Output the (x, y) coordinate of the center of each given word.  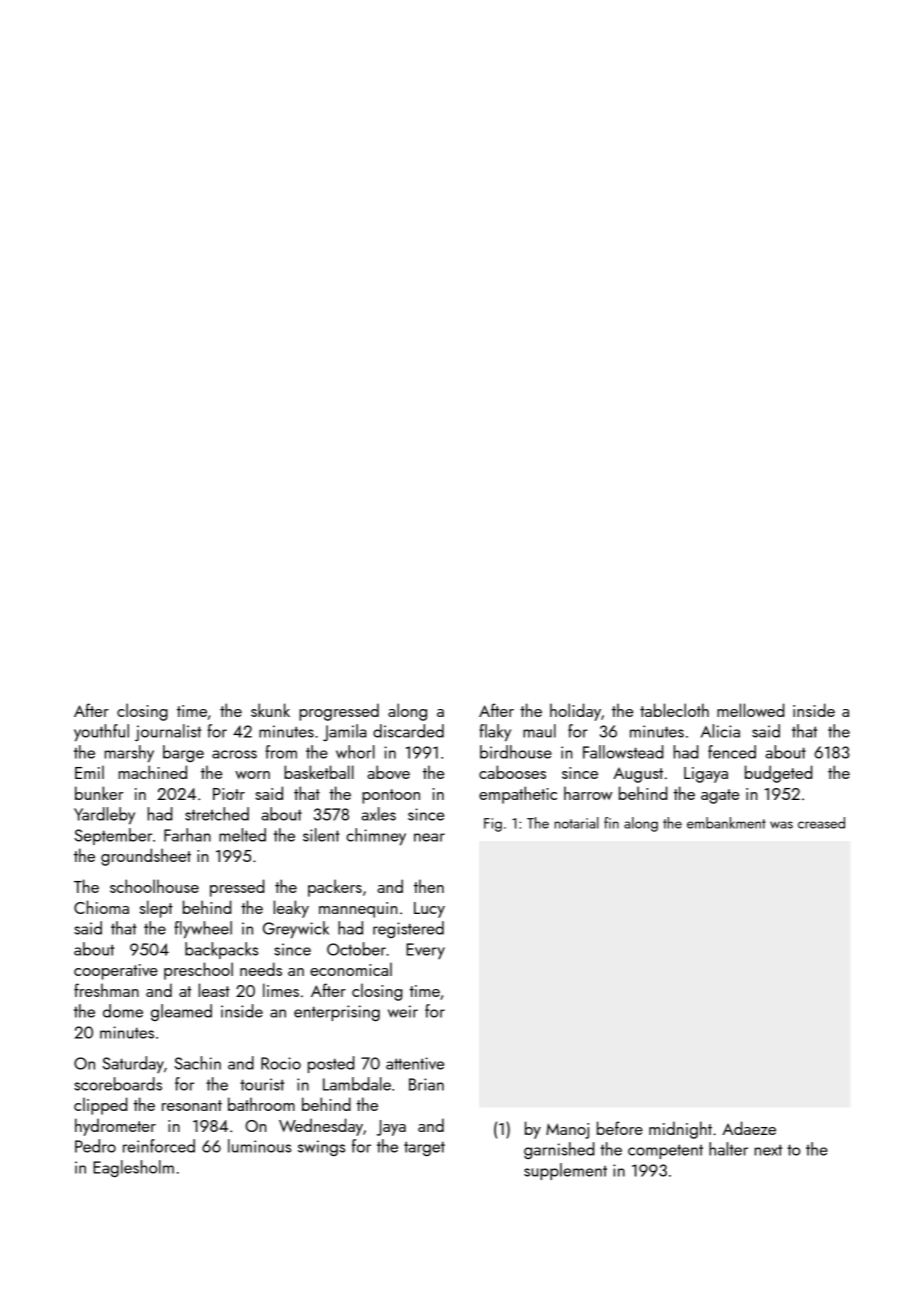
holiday (575, 712)
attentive (415, 1063)
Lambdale (357, 1084)
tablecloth (674, 710)
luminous (259, 1146)
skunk (270, 710)
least (214, 990)
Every (425, 951)
